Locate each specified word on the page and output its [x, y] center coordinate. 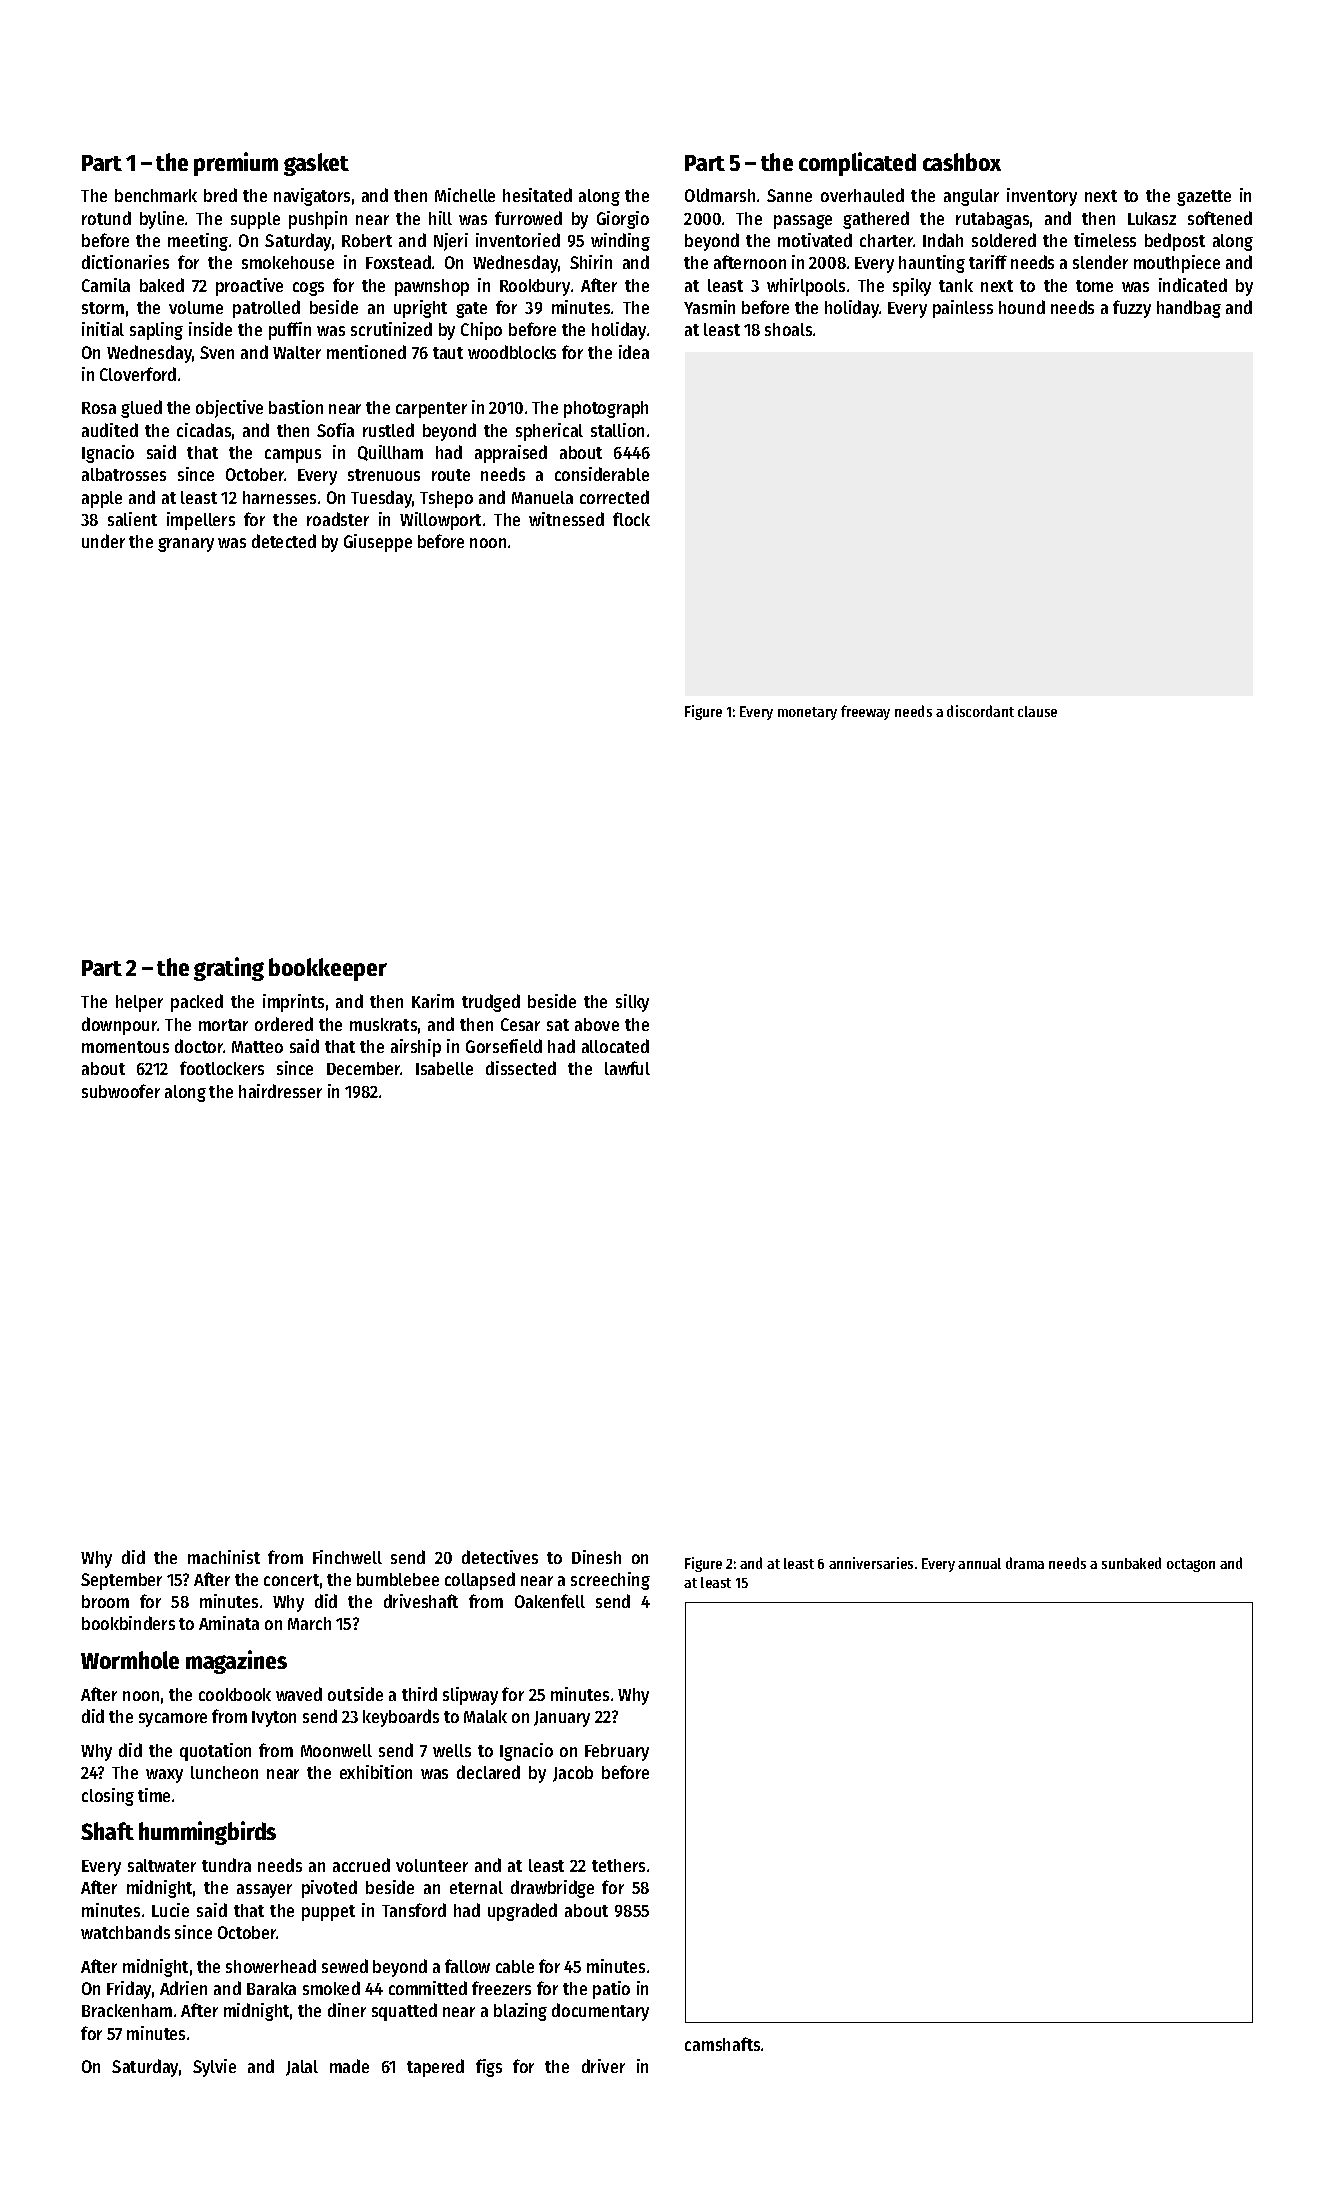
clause [1037, 711]
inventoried [518, 240]
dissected [521, 1068]
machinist [224, 1557]
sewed [345, 1966]
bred [220, 195]
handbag [1189, 309]
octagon [1191, 1565]
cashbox [962, 162]
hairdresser [280, 1091]
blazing [520, 2012]
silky [632, 1003]
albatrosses [124, 474]
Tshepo [446, 499]
